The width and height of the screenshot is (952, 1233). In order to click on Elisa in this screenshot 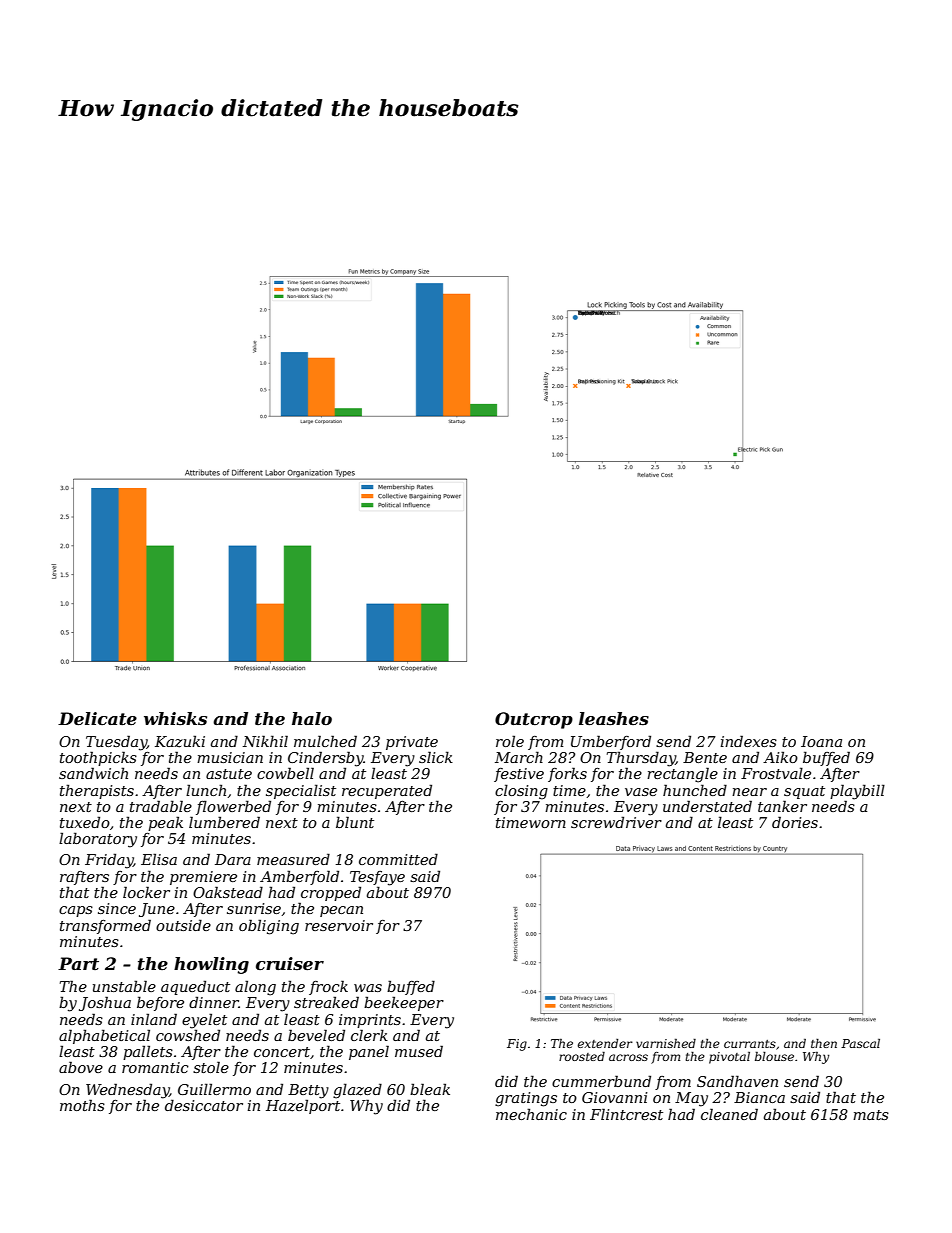, I will do `click(159, 859)`.
